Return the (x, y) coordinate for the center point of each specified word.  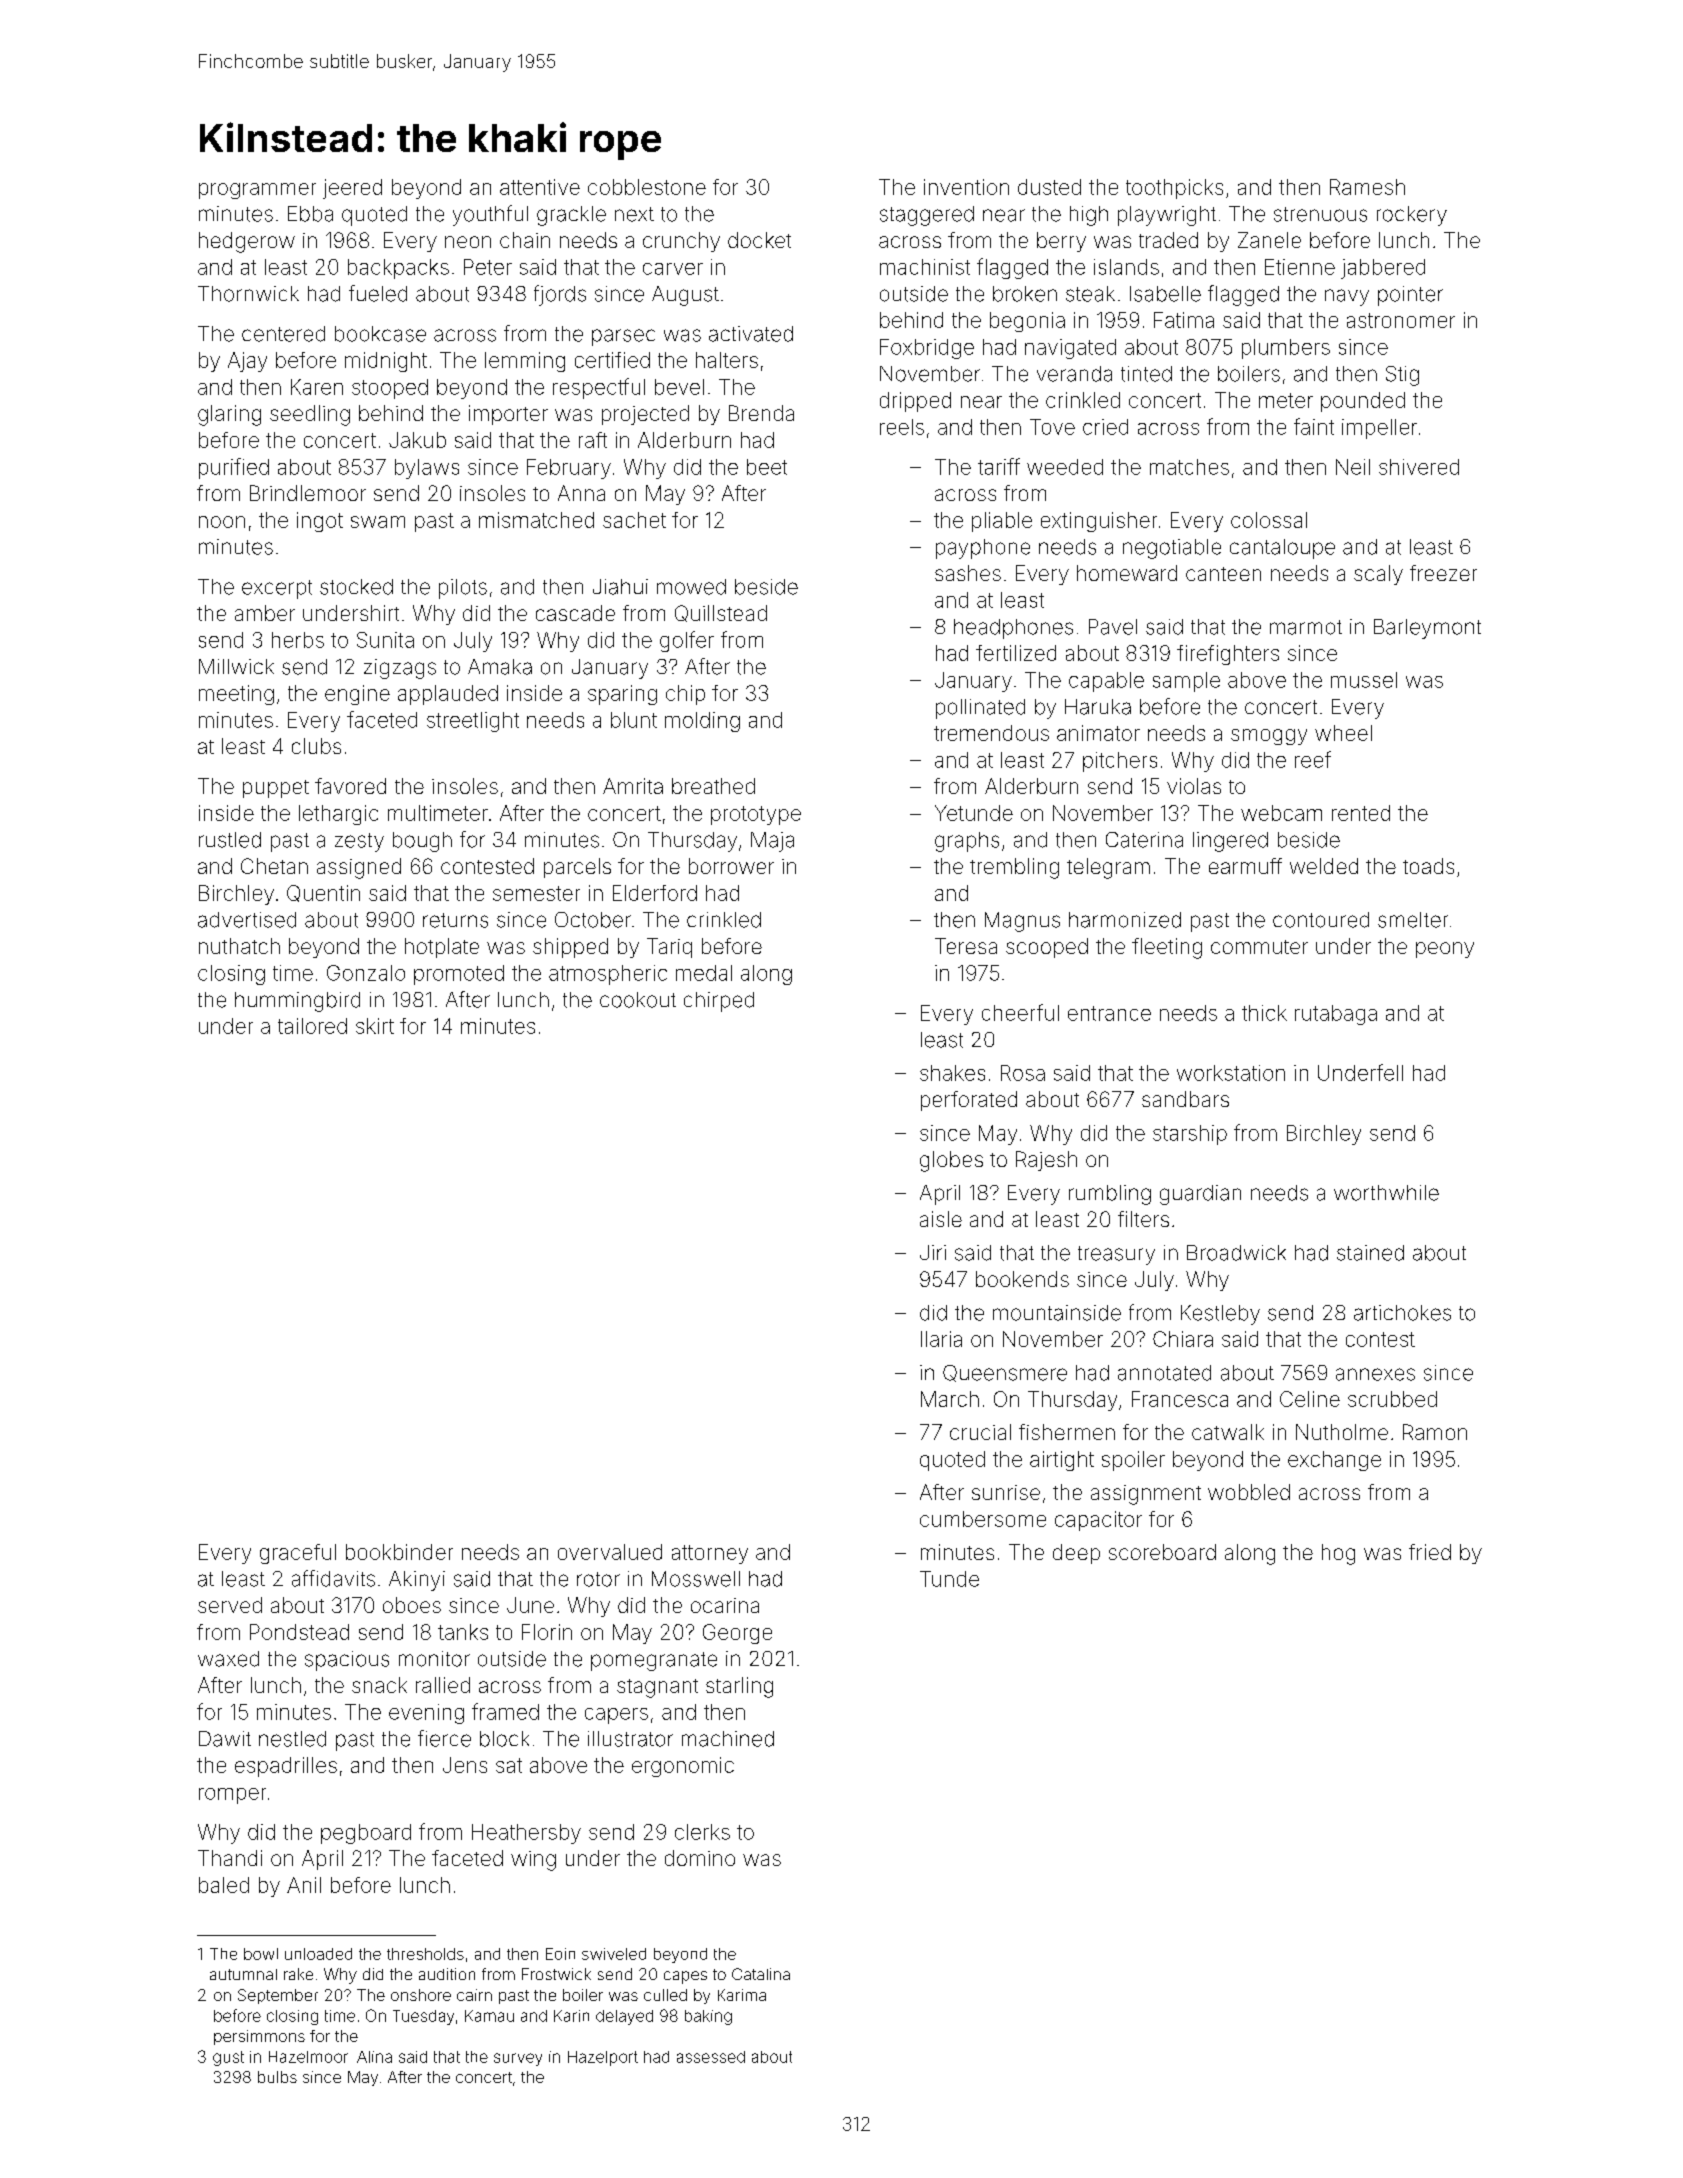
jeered (352, 189)
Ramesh (1367, 187)
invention (966, 187)
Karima (742, 1995)
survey (518, 2059)
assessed (711, 2057)
